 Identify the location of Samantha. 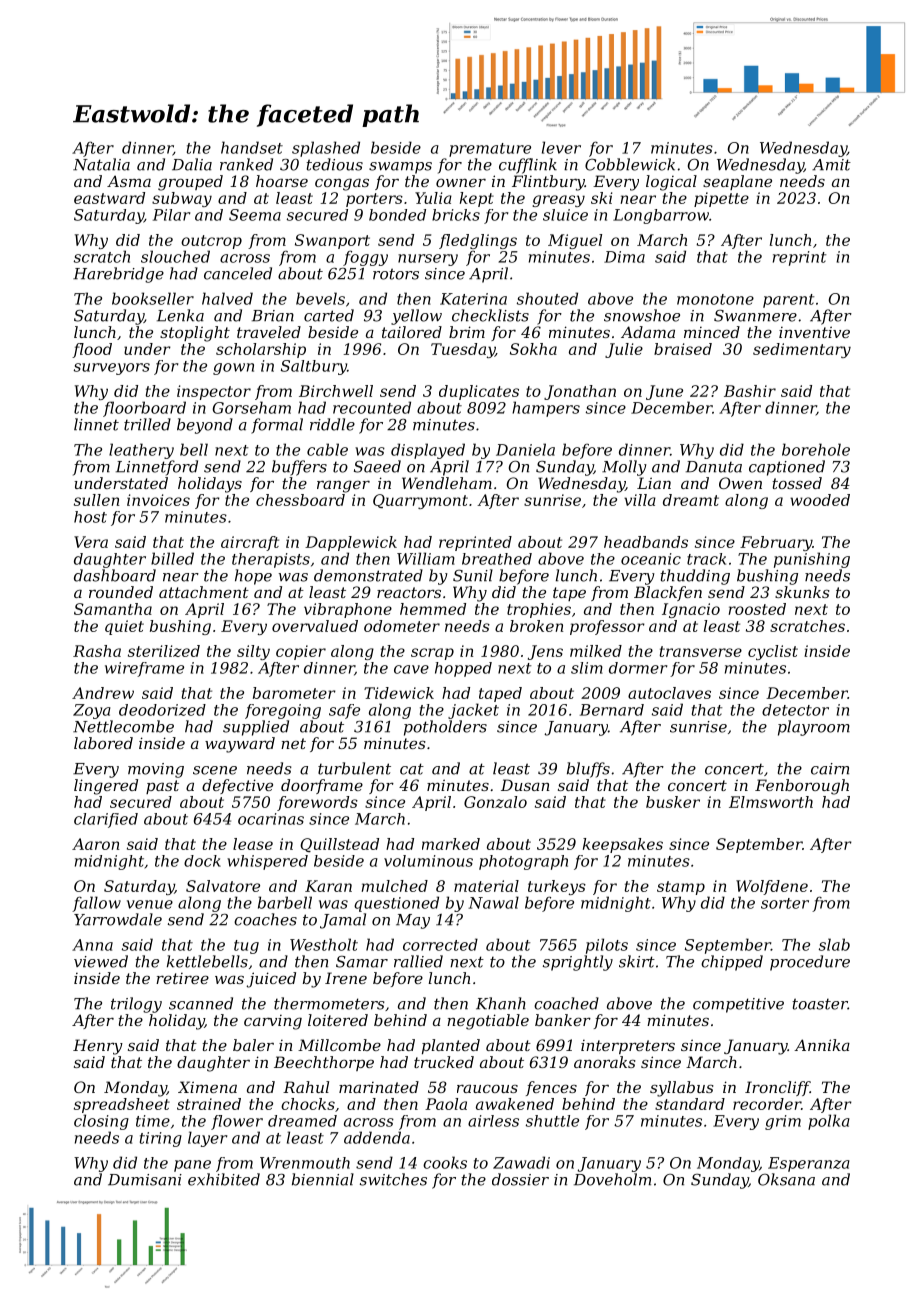
(113, 609).
